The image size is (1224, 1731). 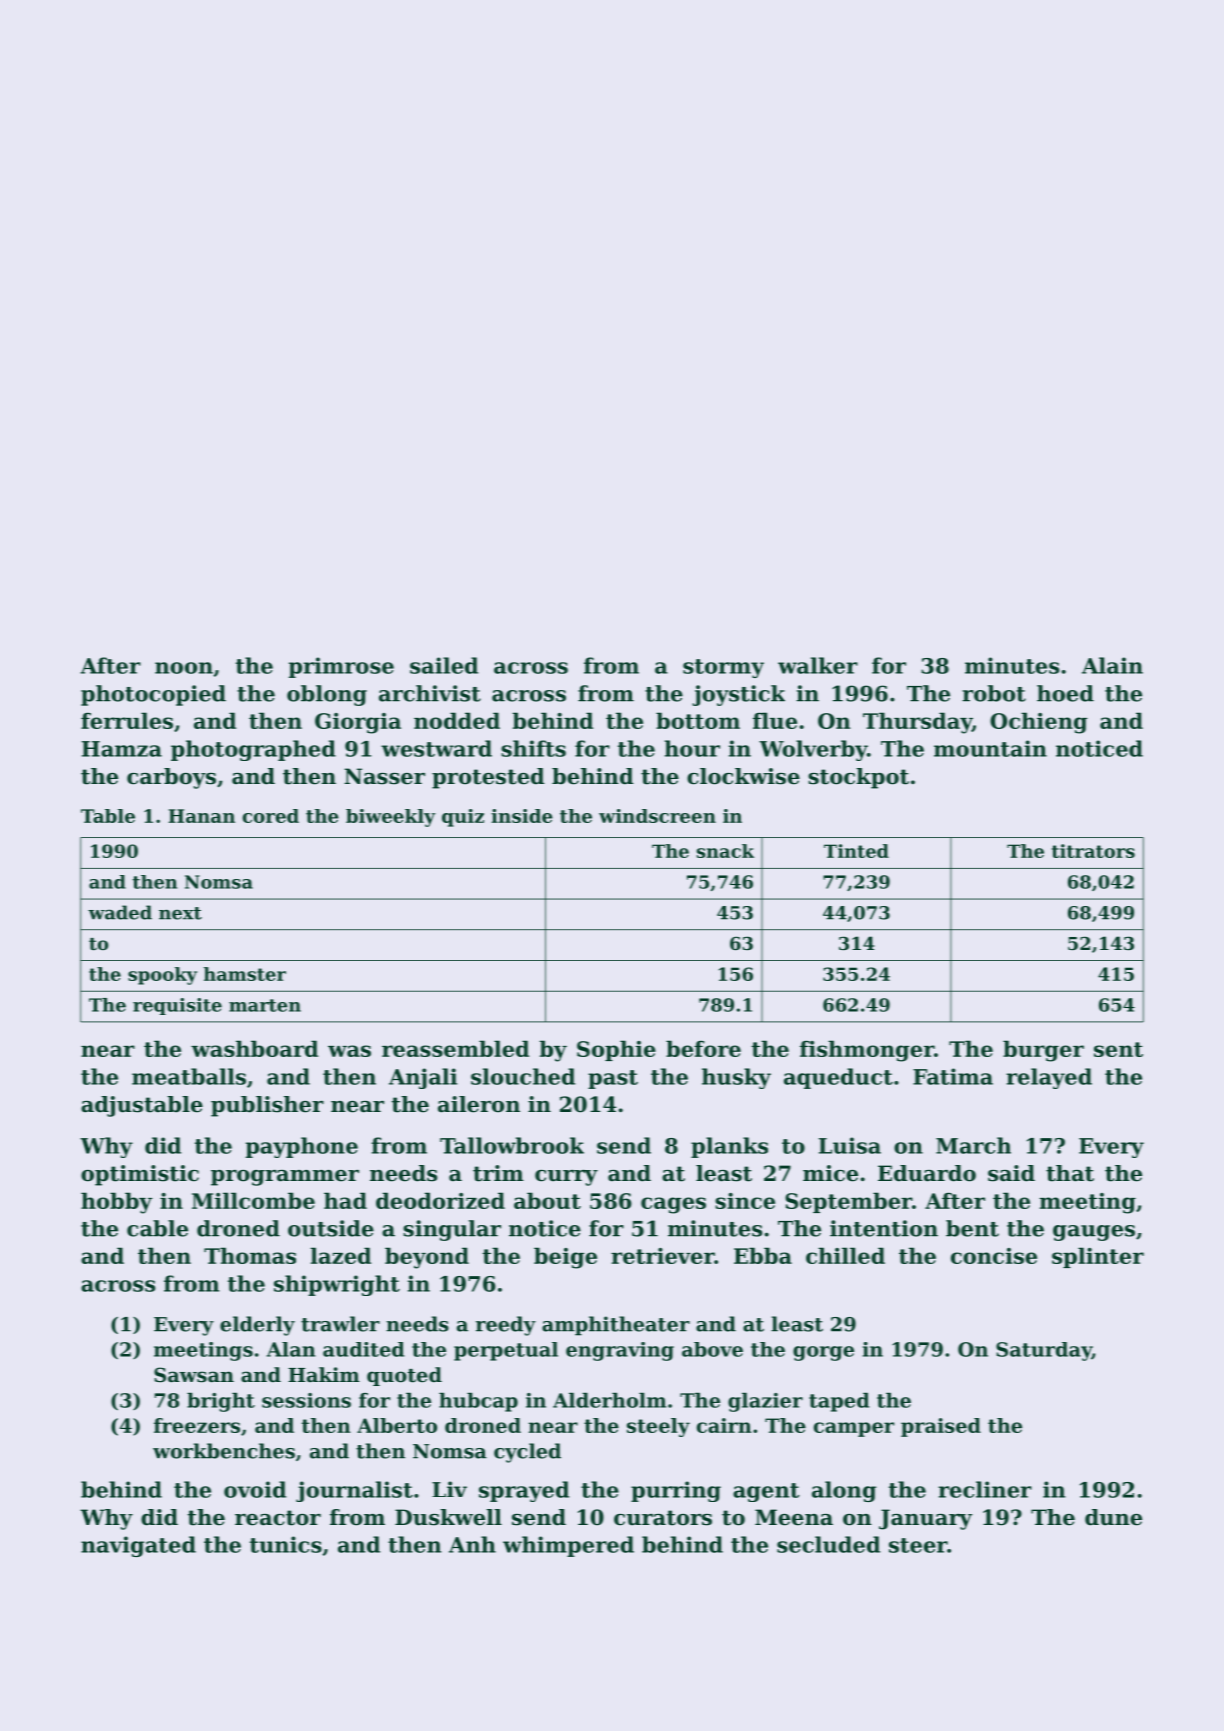 What do you see at coordinates (828, 1544) in the screenshot?
I see `secluded` at bounding box center [828, 1544].
